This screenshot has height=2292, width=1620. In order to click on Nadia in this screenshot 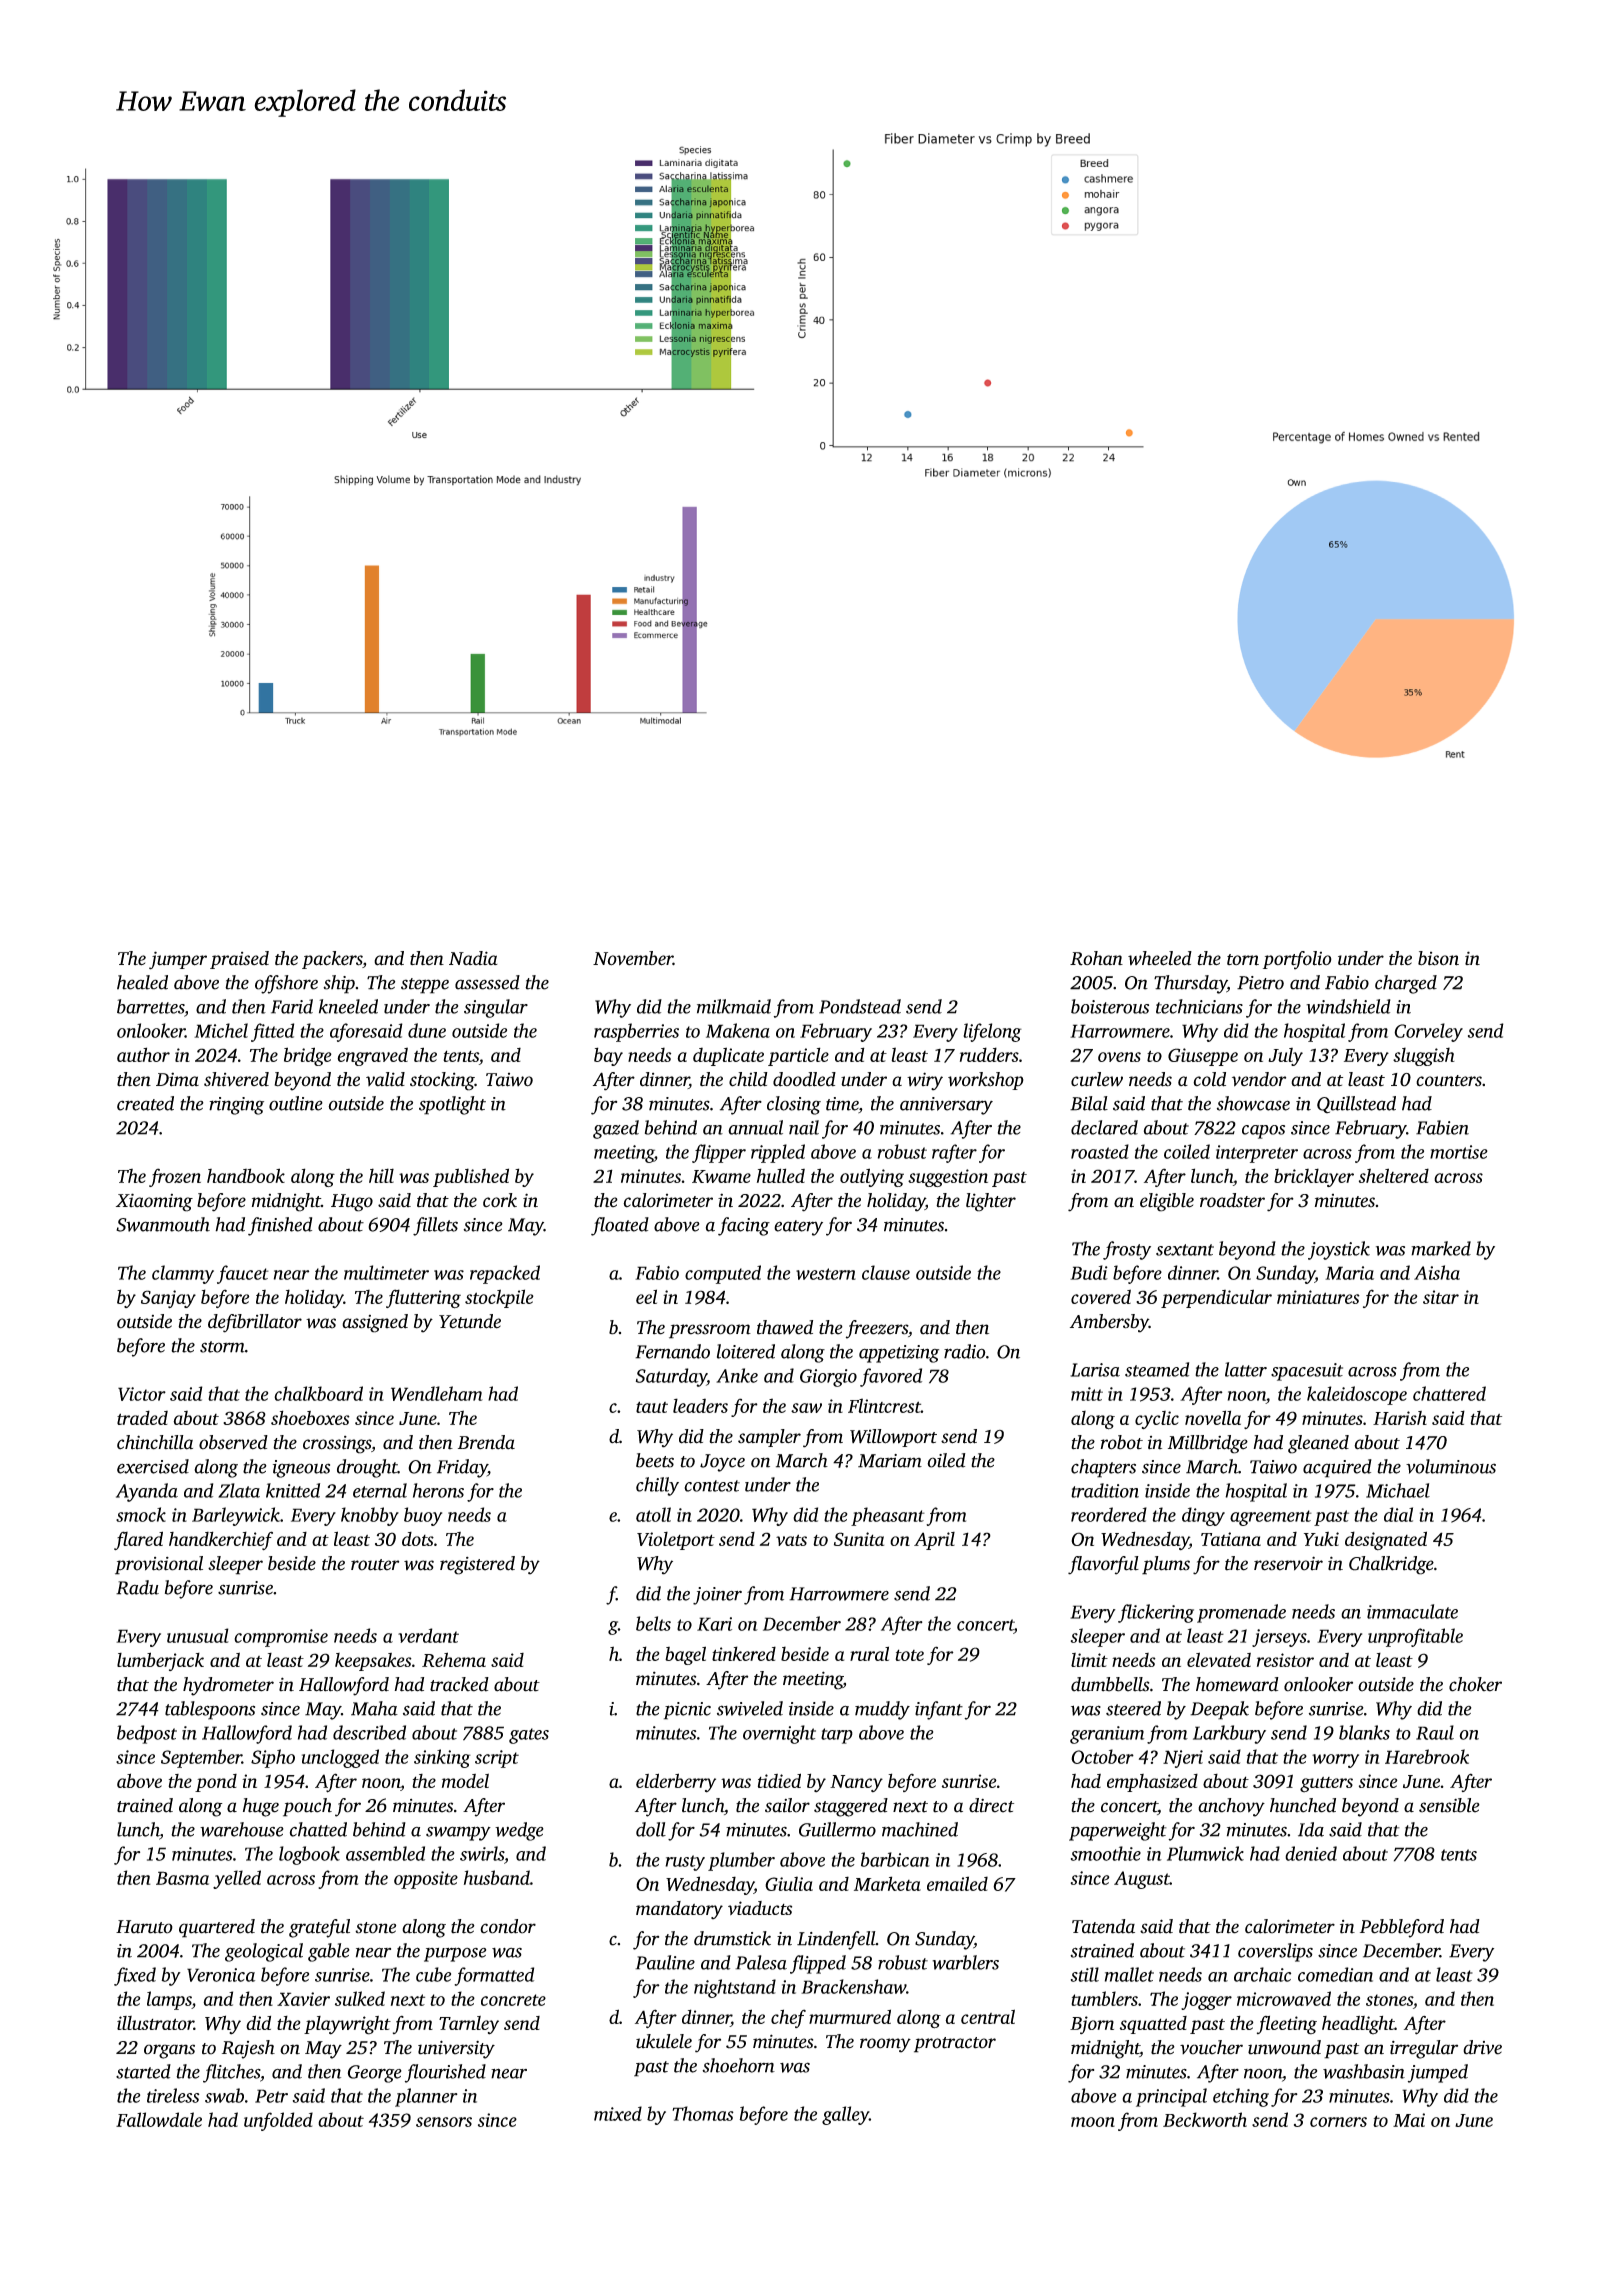, I will do `click(473, 958)`.
